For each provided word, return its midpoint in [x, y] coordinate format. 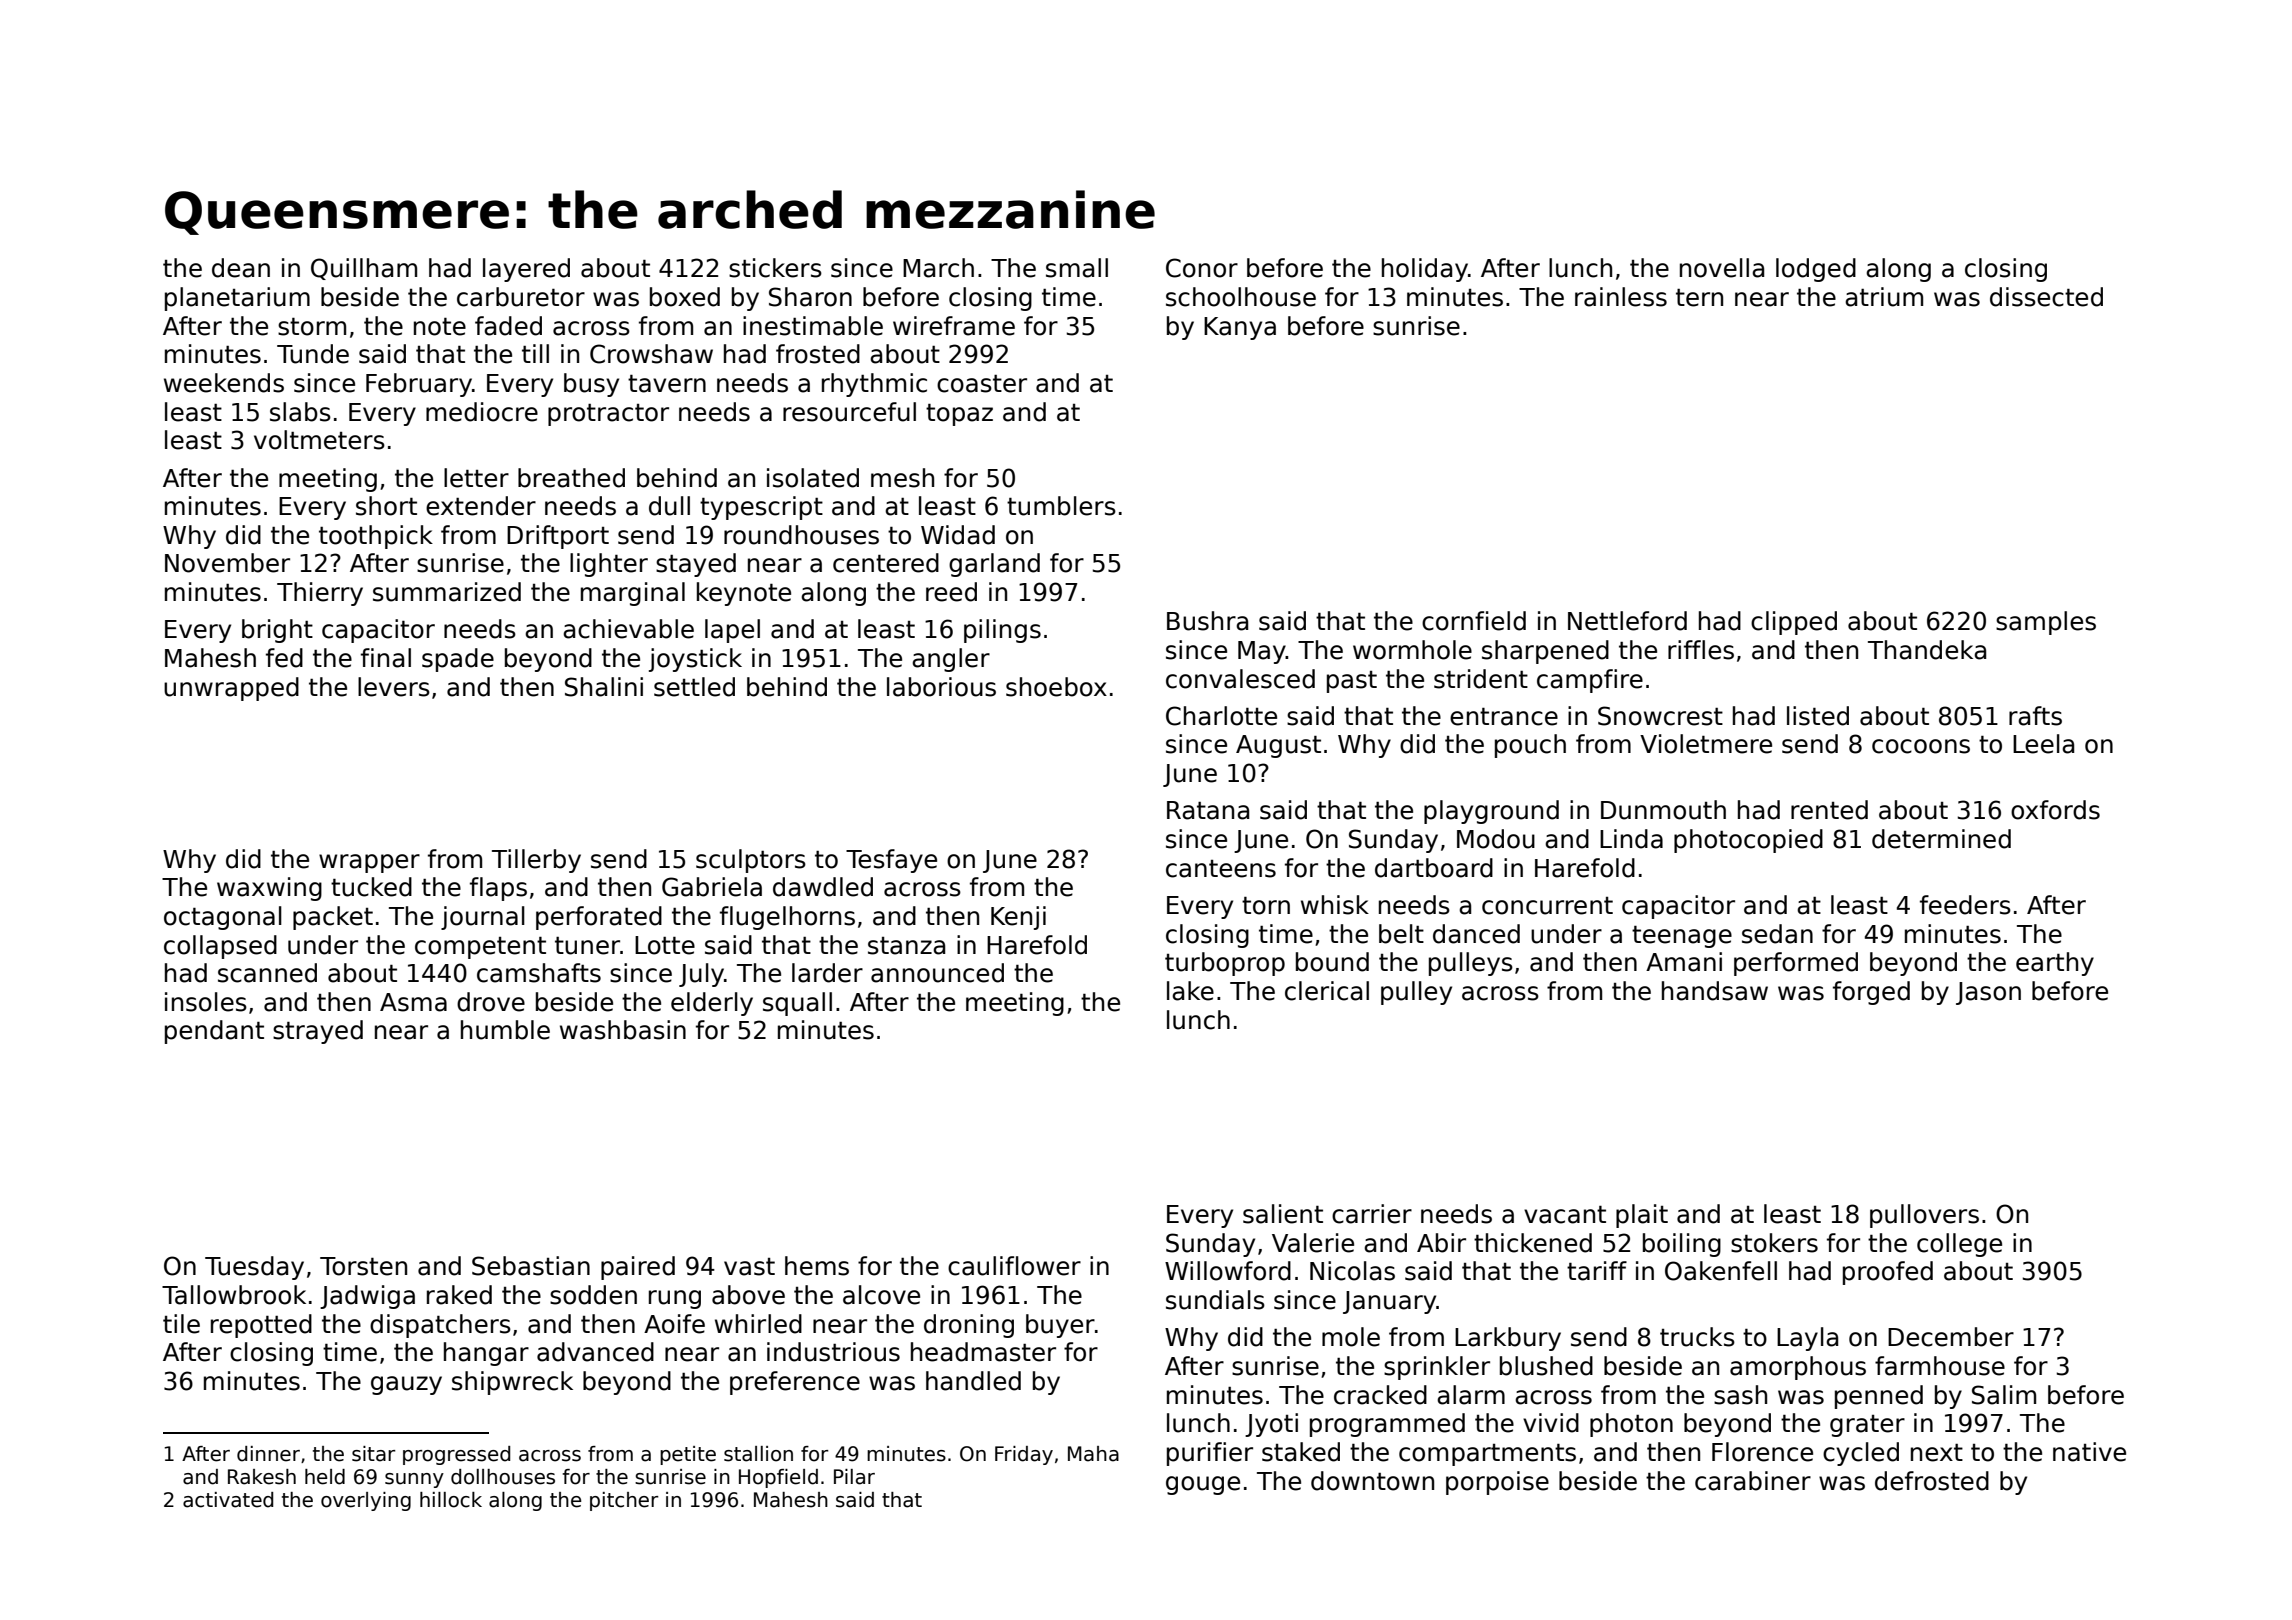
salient [1283, 1214]
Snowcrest [1660, 716]
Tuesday [254, 1268]
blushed [1546, 1366]
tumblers [1061, 506]
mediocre [482, 412]
